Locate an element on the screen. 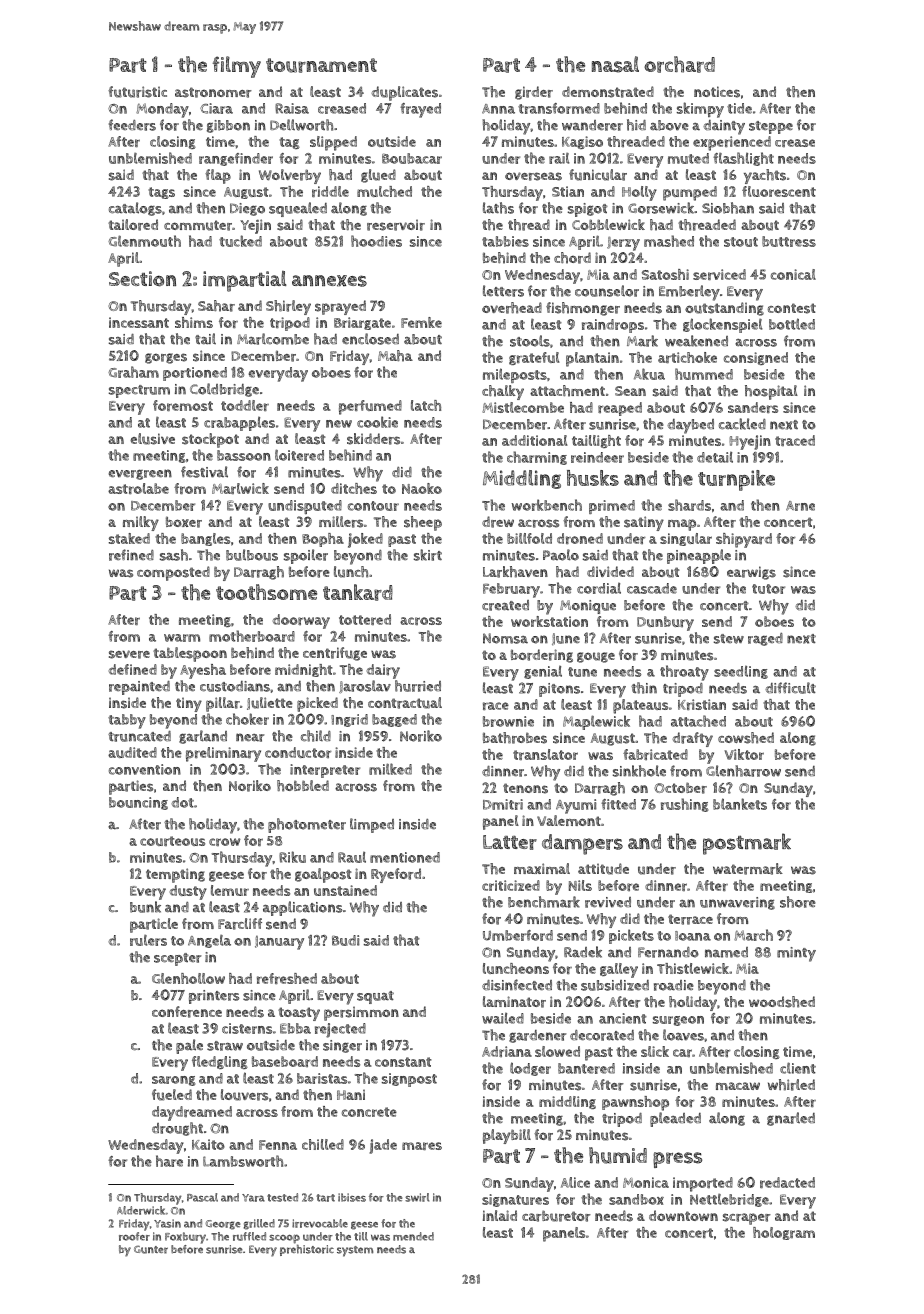  rail is located at coordinates (559, 158).
